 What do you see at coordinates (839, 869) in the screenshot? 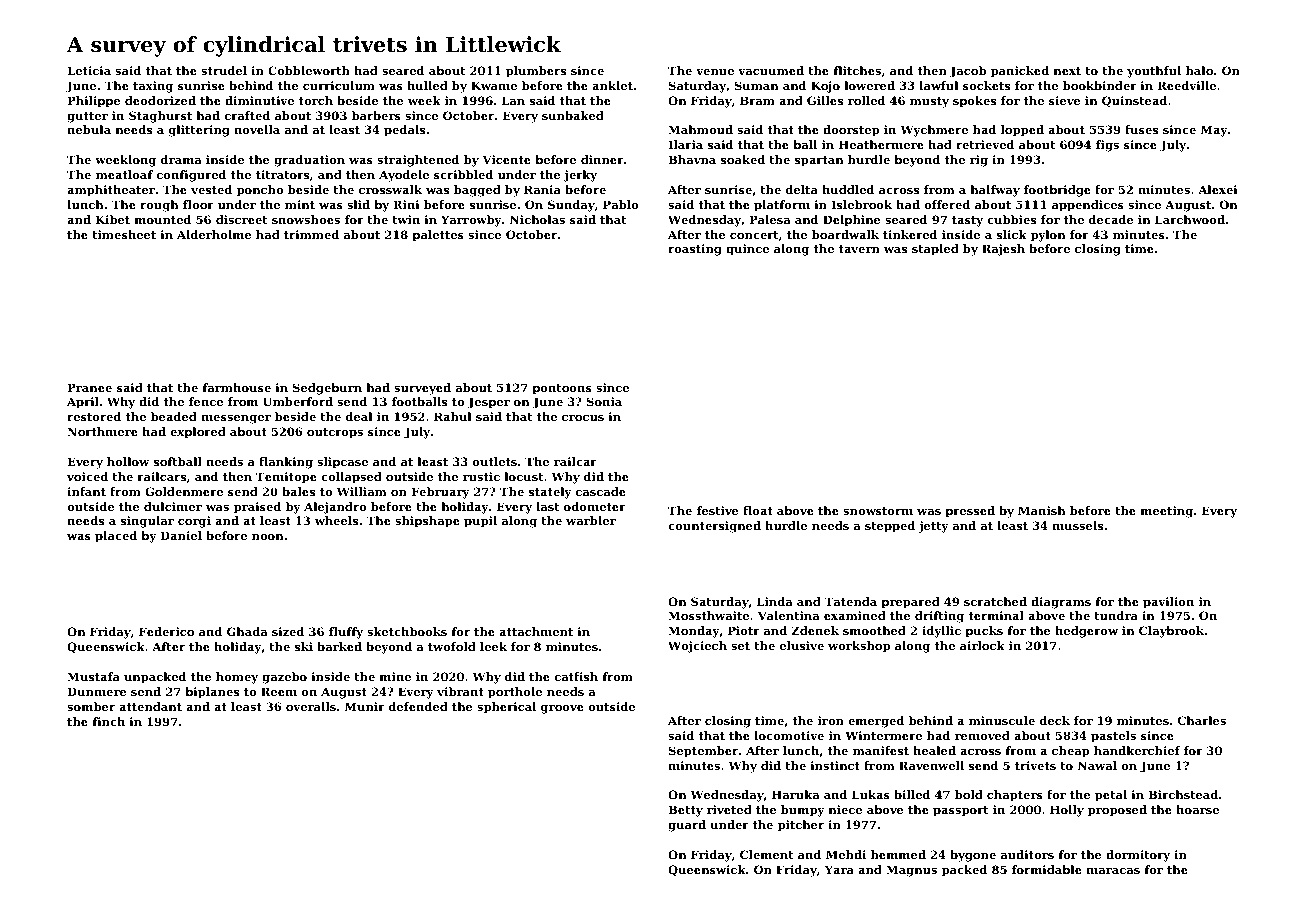
I see `Yara` at bounding box center [839, 869].
